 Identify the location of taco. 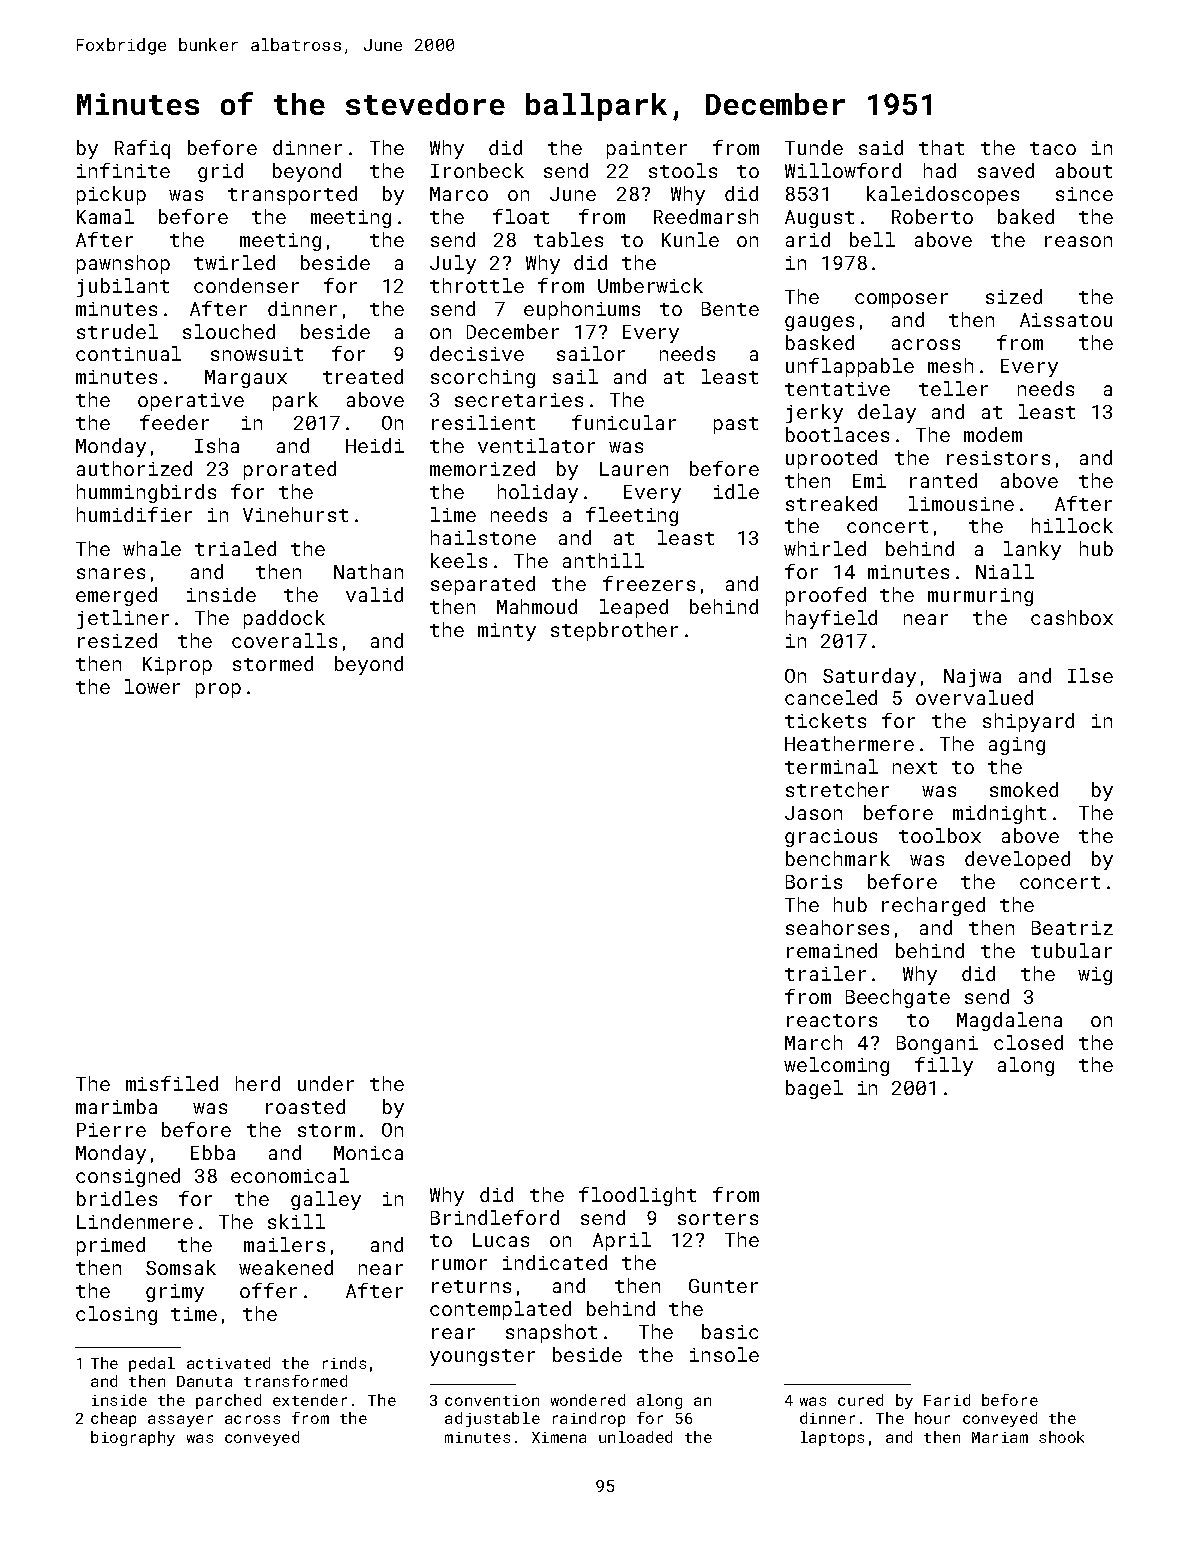
(1053, 148).
